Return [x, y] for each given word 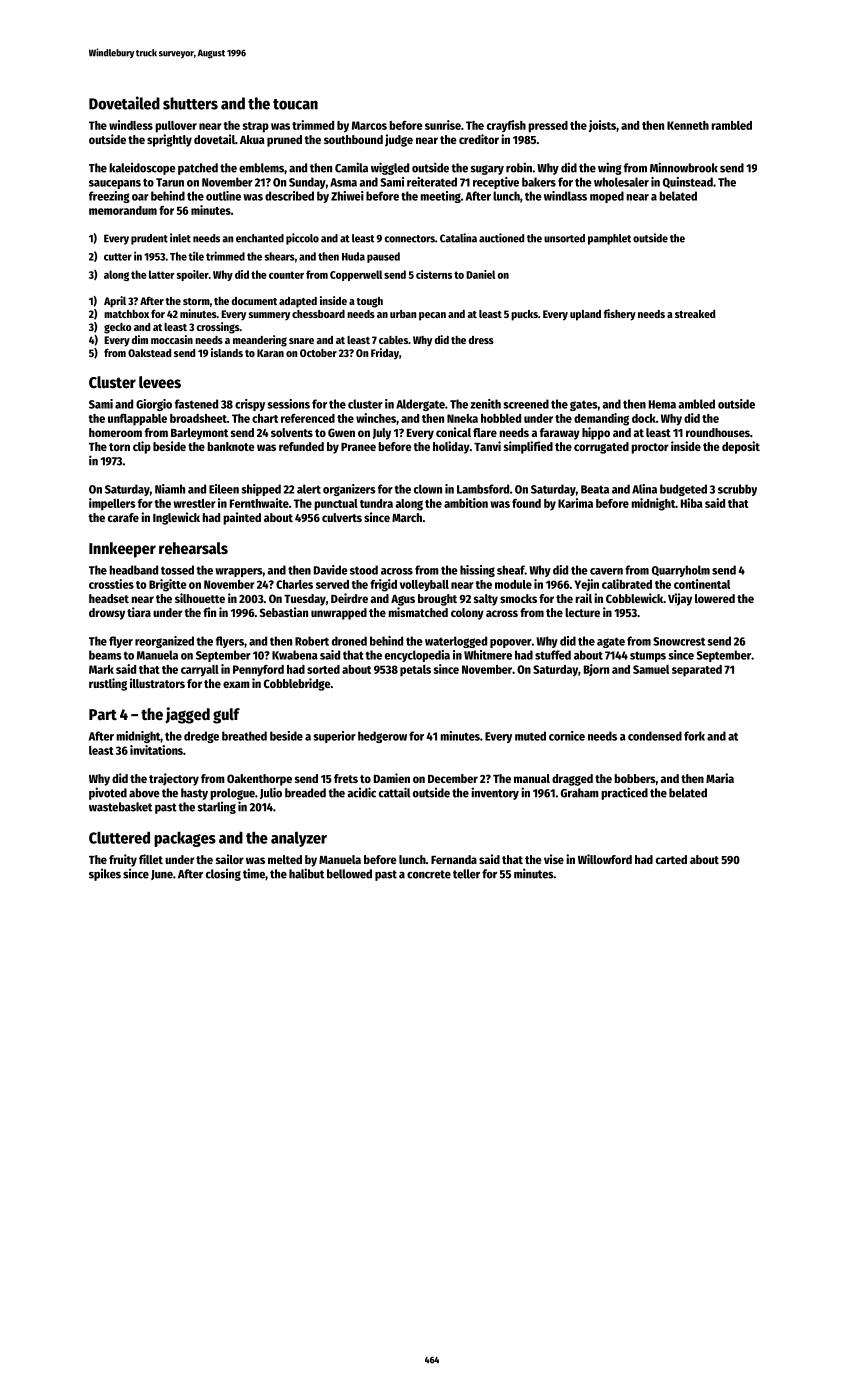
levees [160, 382]
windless [131, 125]
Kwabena [295, 655]
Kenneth [688, 125]
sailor [230, 859]
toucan [295, 104]
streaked [695, 314]
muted [530, 736]
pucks [524, 315]
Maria [720, 778]
